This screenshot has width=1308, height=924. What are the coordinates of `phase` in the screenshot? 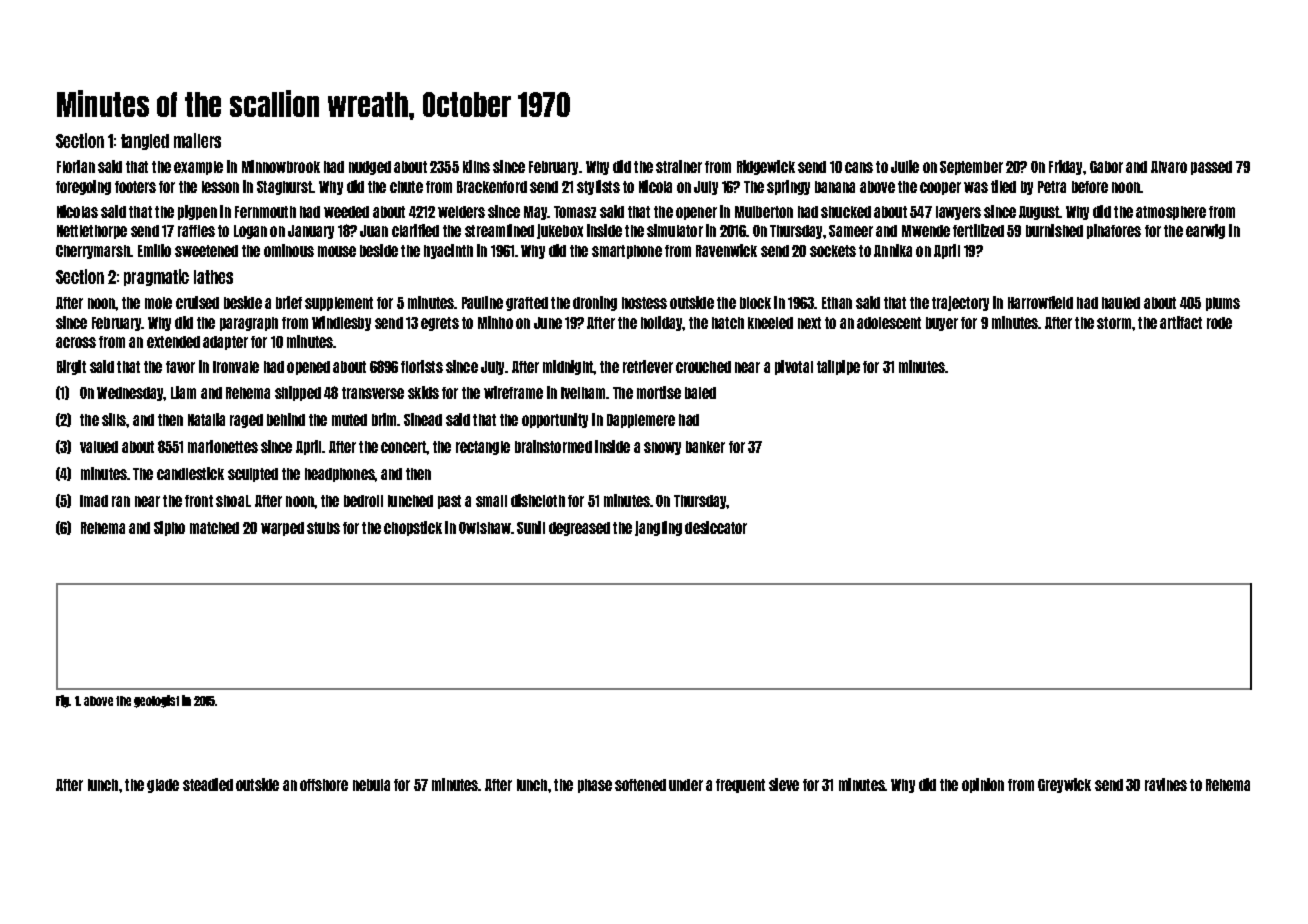 It's located at (595, 786).
